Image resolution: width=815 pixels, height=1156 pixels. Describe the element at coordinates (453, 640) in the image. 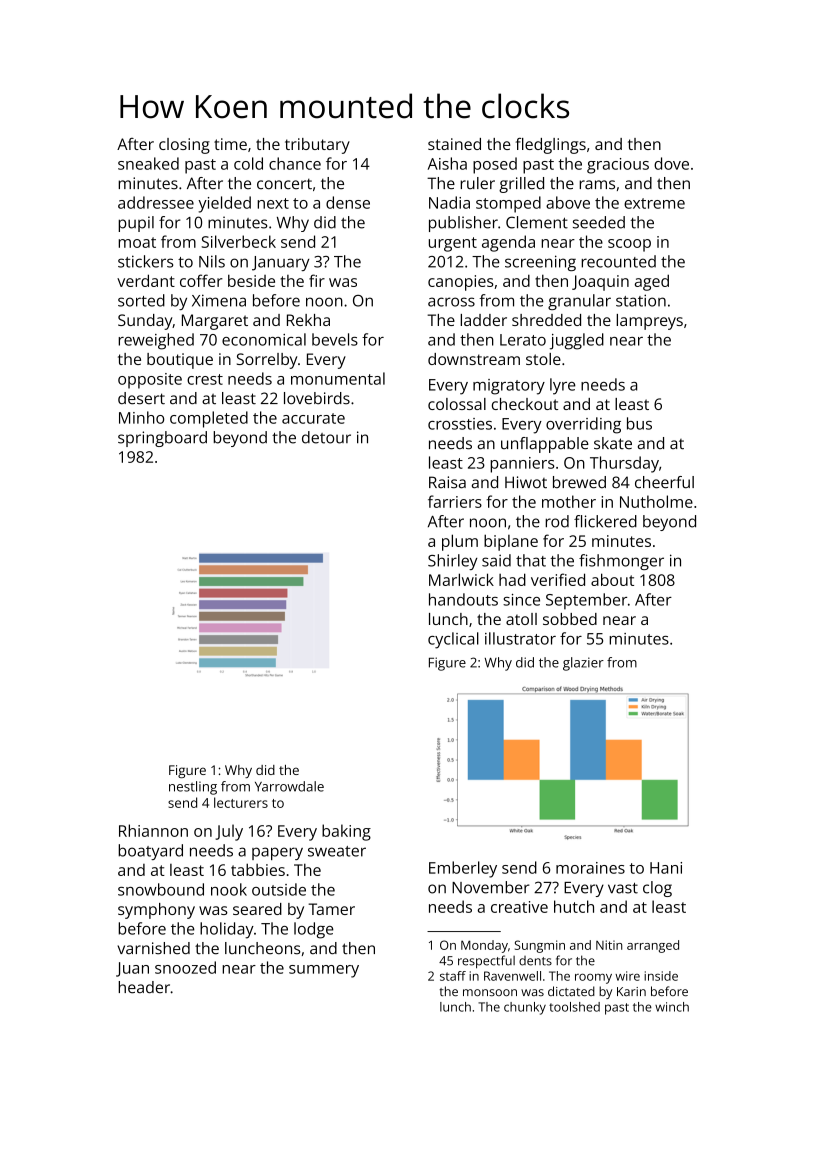

I see `cyclical` at that location.
